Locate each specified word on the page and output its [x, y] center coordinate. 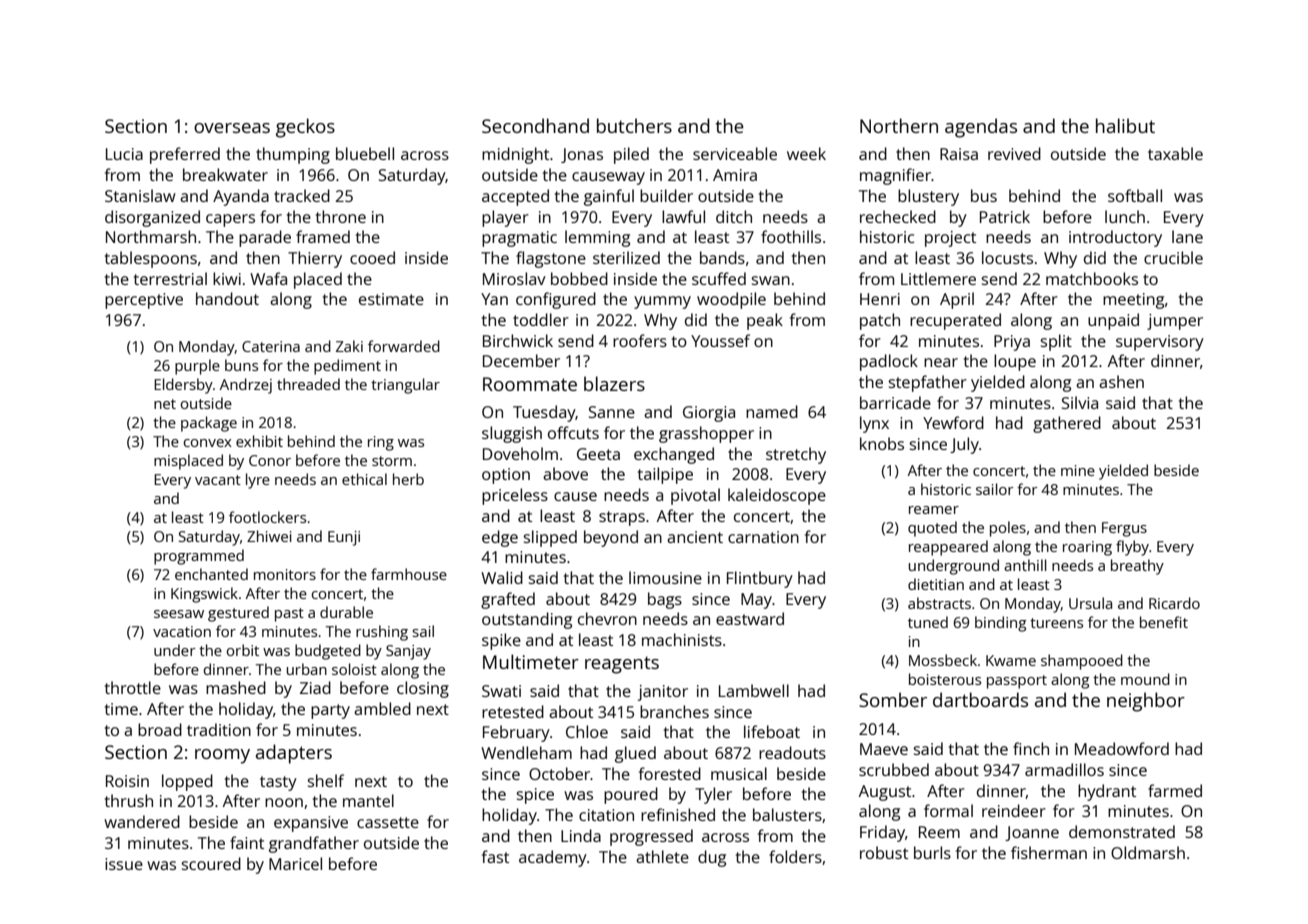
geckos [305, 128]
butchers [634, 125]
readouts [792, 752]
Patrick [1005, 216]
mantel [368, 800]
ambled [382, 708]
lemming [597, 238]
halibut [1125, 125]
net [165, 404]
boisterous [945, 679]
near [941, 362]
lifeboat [772, 731]
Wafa [268, 278]
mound [1145, 679]
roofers [640, 340]
